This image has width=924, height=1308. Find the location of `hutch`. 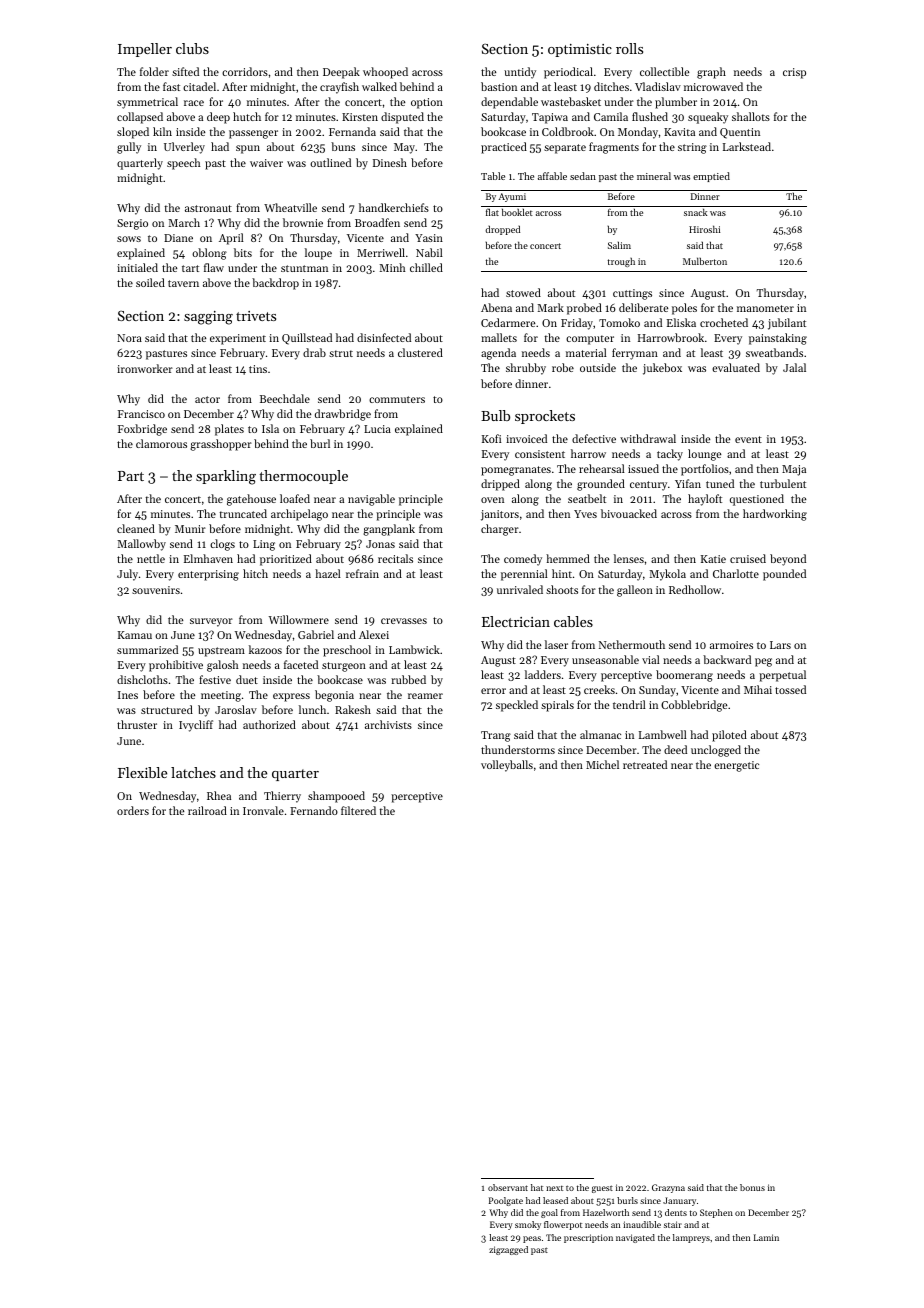

hutch is located at coordinates (247, 116).
